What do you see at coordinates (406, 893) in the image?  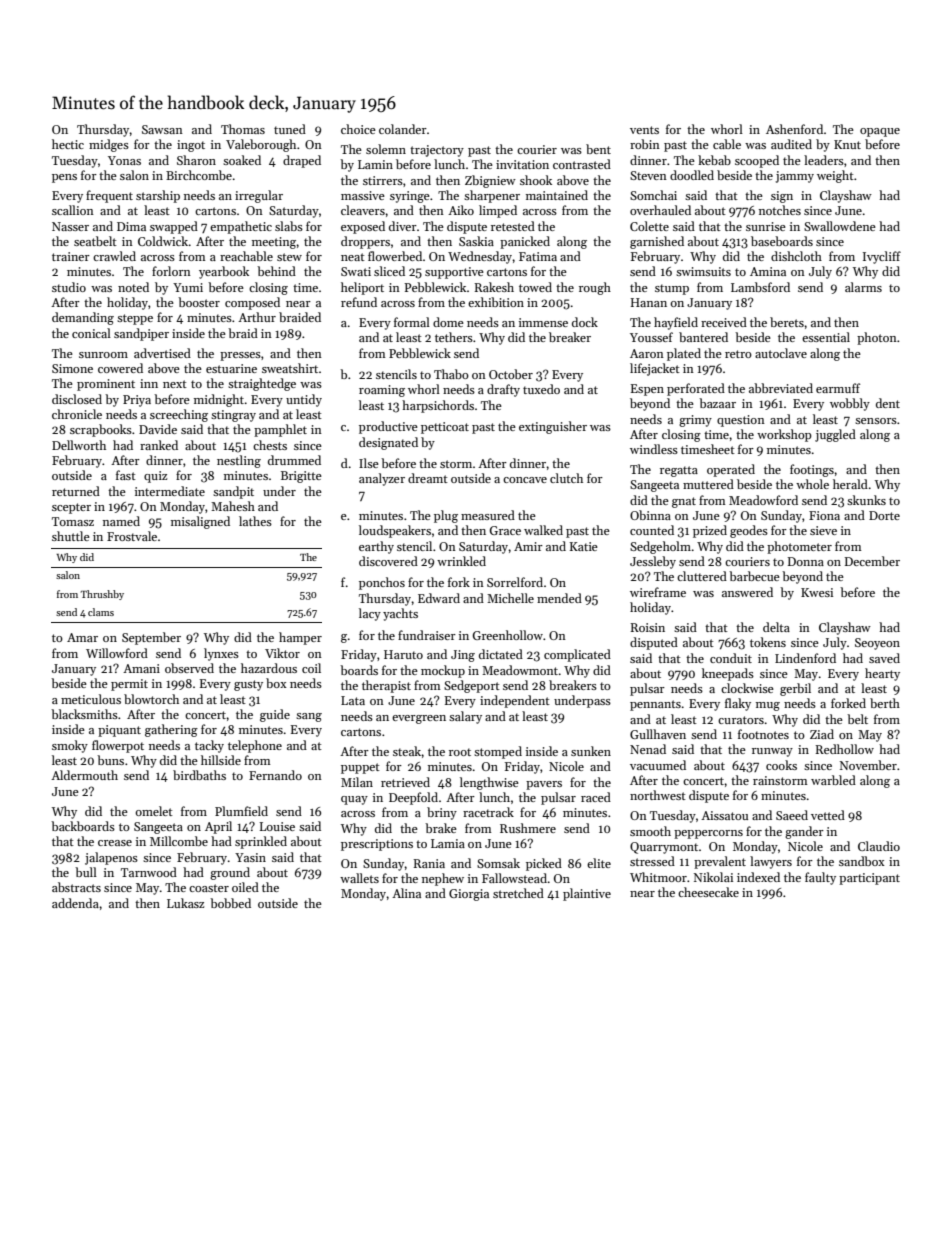 I see `Alina` at bounding box center [406, 893].
